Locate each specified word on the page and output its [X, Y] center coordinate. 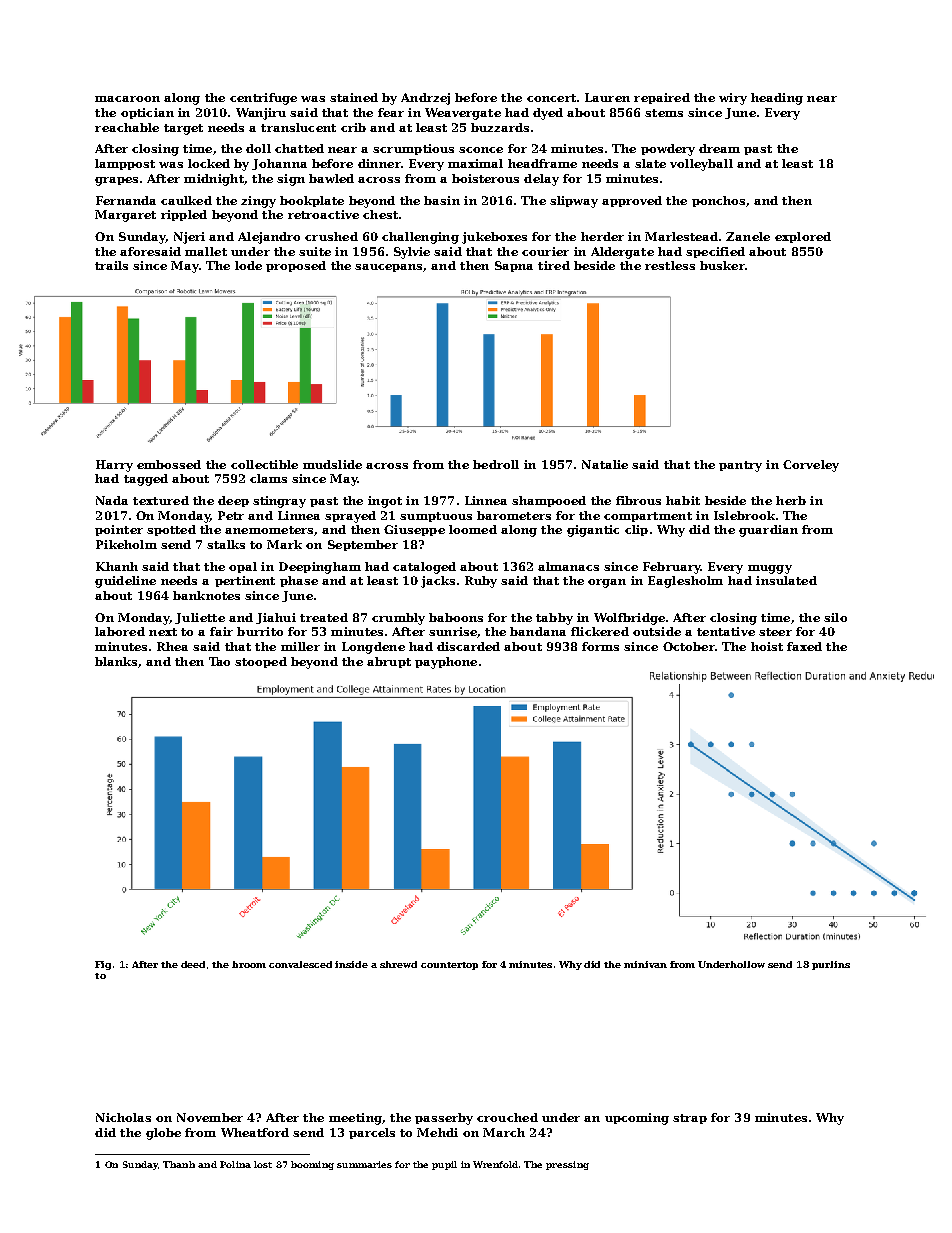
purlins [831, 965]
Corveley [811, 466]
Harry [114, 466]
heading [777, 99]
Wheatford [255, 1132]
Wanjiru [261, 114]
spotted [171, 530]
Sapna [514, 266]
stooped [261, 662]
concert [551, 98]
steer [775, 632]
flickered [600, 631]
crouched [507, 1117]
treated [324, 617]
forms [600, 646]
